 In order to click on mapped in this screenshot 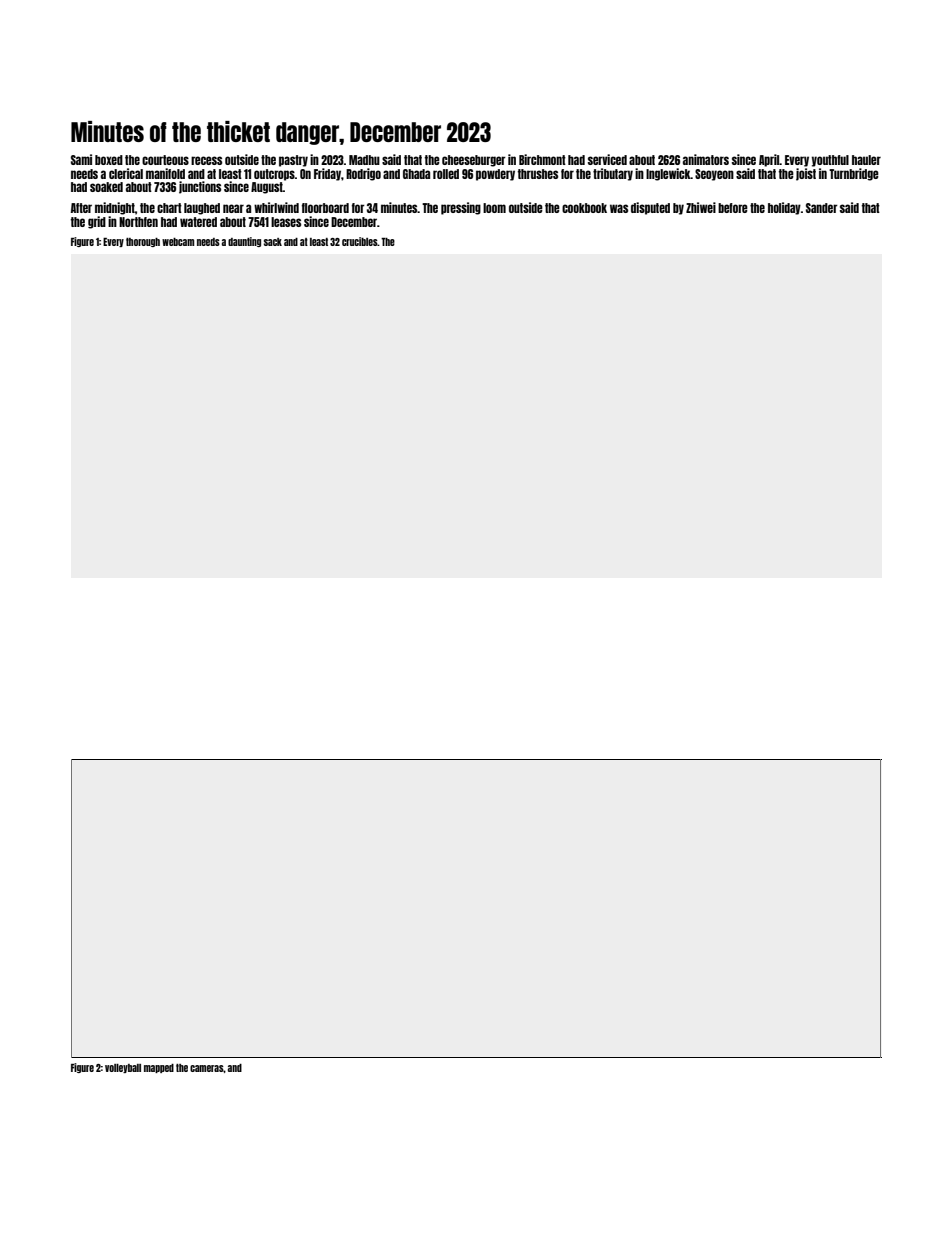, I will do `click(159, 1068)`.
